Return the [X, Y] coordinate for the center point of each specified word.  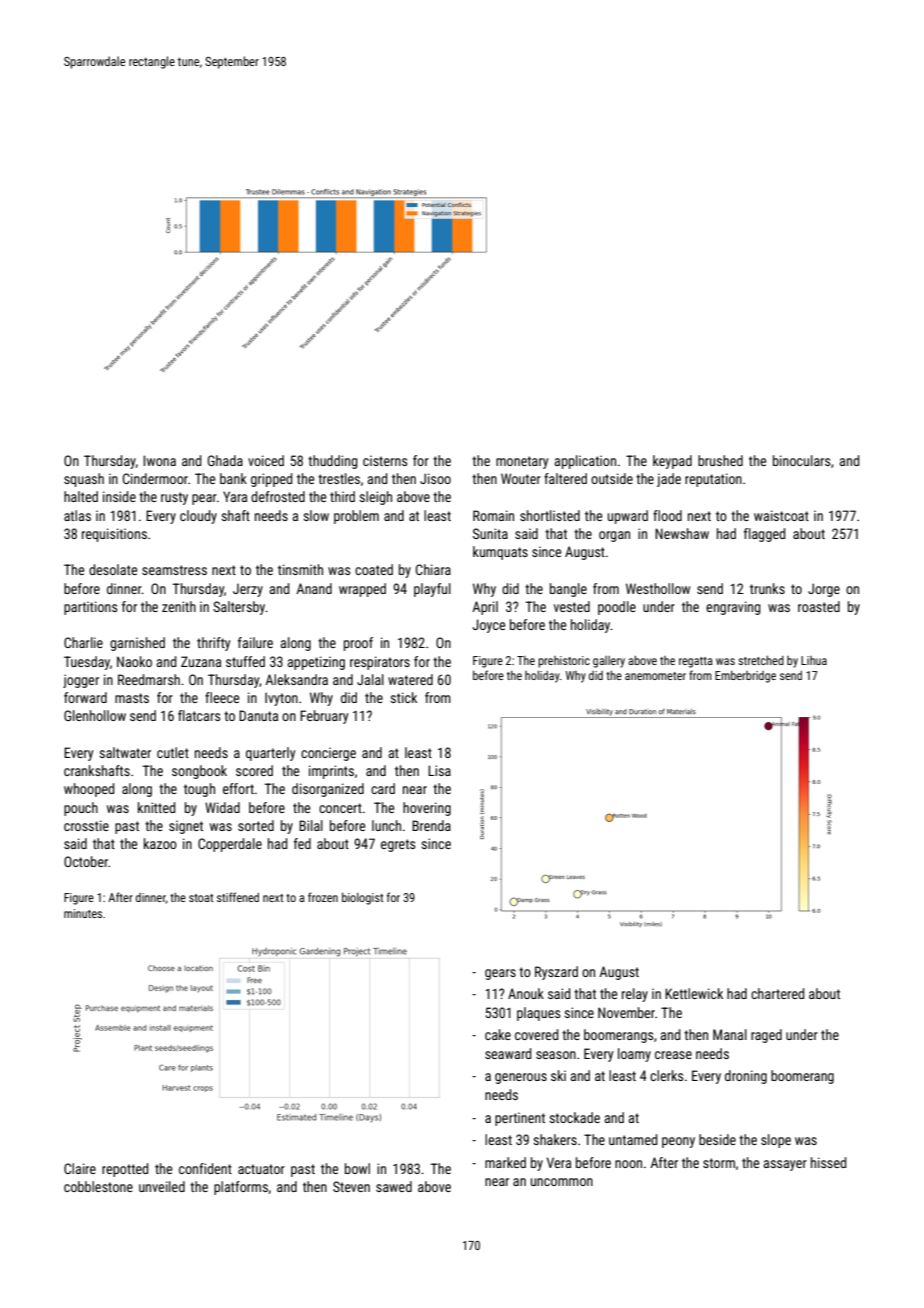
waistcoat [781, 515]
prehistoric [564, 662]
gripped [271, 480]
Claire [80, 1168]
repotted [125, 1170]
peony [678, 1142]
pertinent [520, 1119]
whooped [89, 790]
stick [403, 697]
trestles [339, 478]
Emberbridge [745, 677]
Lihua [814, 660]
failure [255, 642]
